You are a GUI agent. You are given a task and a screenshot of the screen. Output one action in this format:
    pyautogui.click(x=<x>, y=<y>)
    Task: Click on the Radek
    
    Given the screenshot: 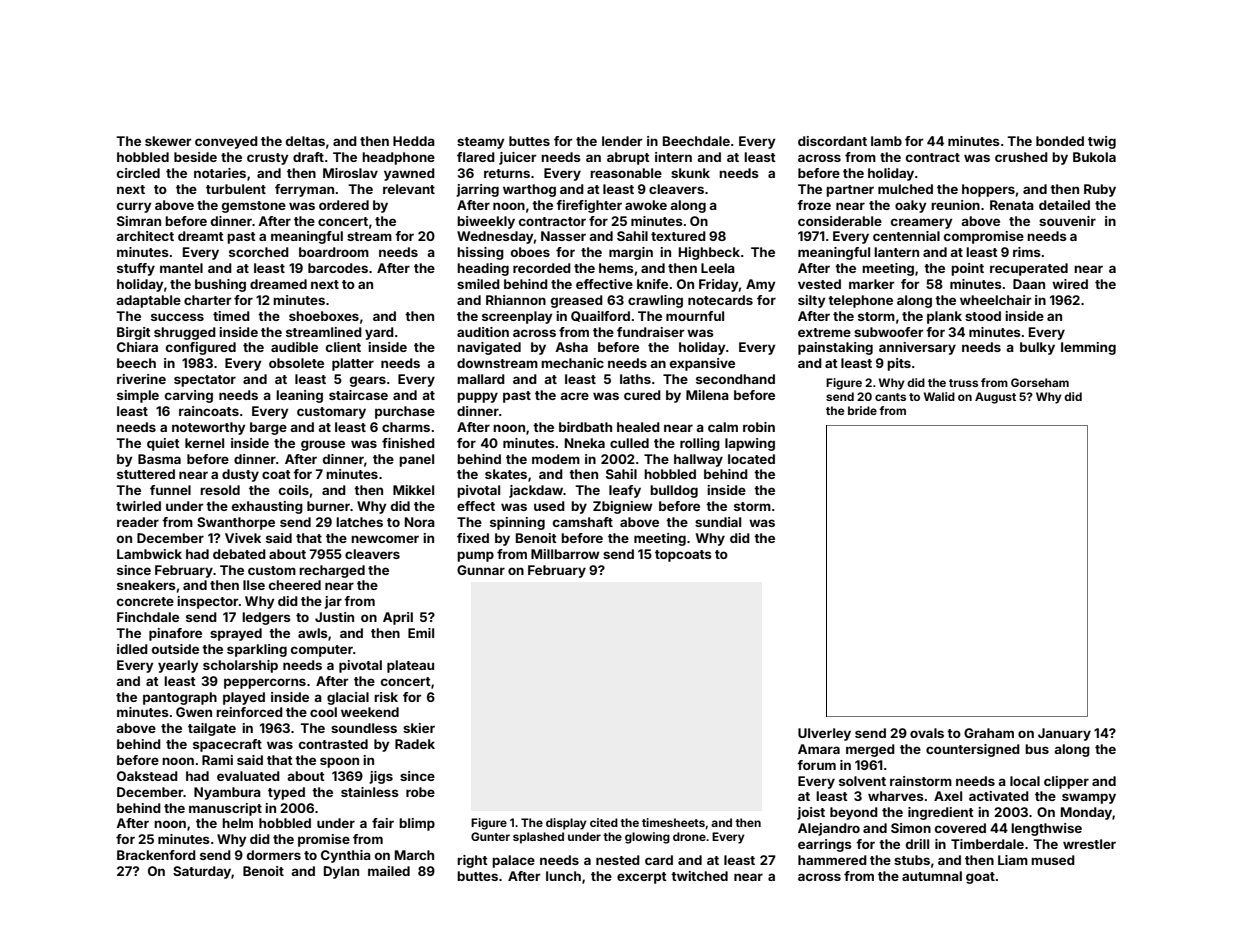 What is the action you would take?
    pyautogui.click(x=415, y=744)
